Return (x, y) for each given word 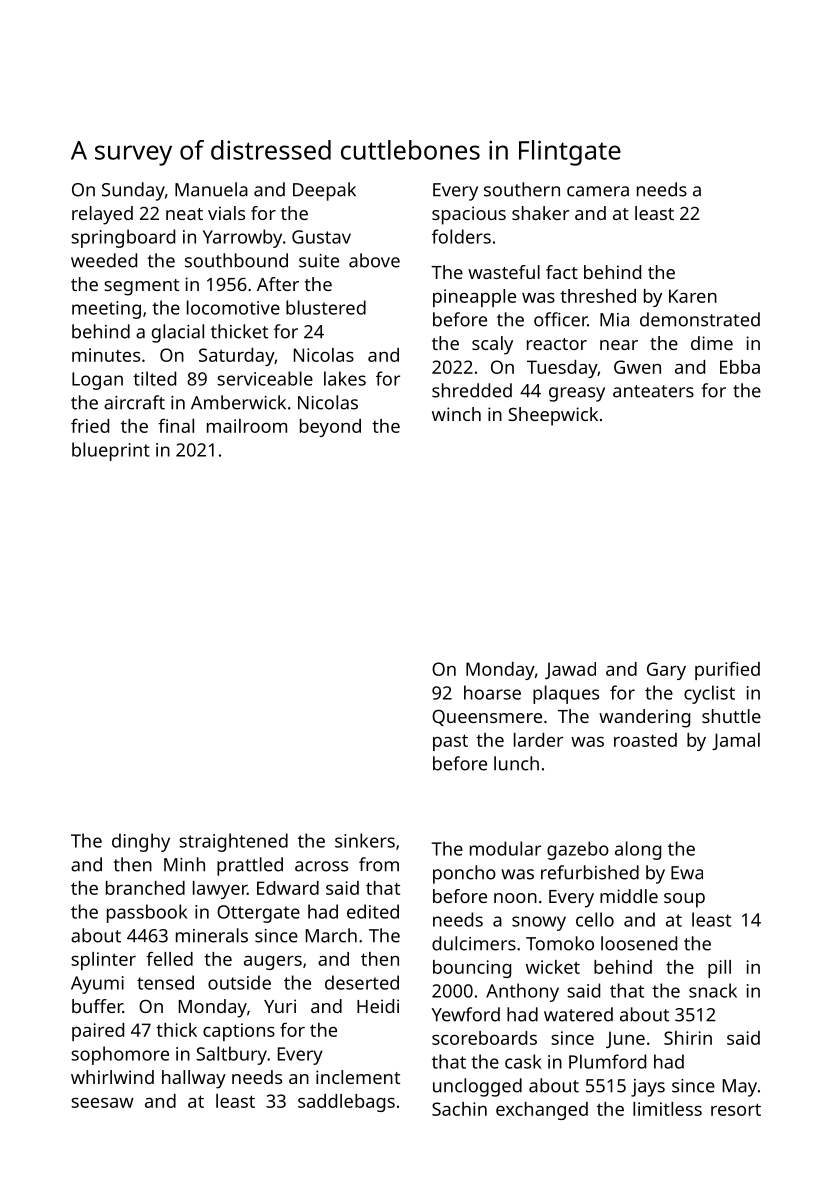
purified (727, 671)
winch (456, 414)
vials (226, 213)
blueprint (111, 451)
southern (522, 189)
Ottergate (258, 914)
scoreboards (484, 1038)
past (450, 742)
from (379, 864)
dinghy (141, 842)
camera (598, 191)
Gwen (637, 367)
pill (719, 969)
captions (239, 1032)
